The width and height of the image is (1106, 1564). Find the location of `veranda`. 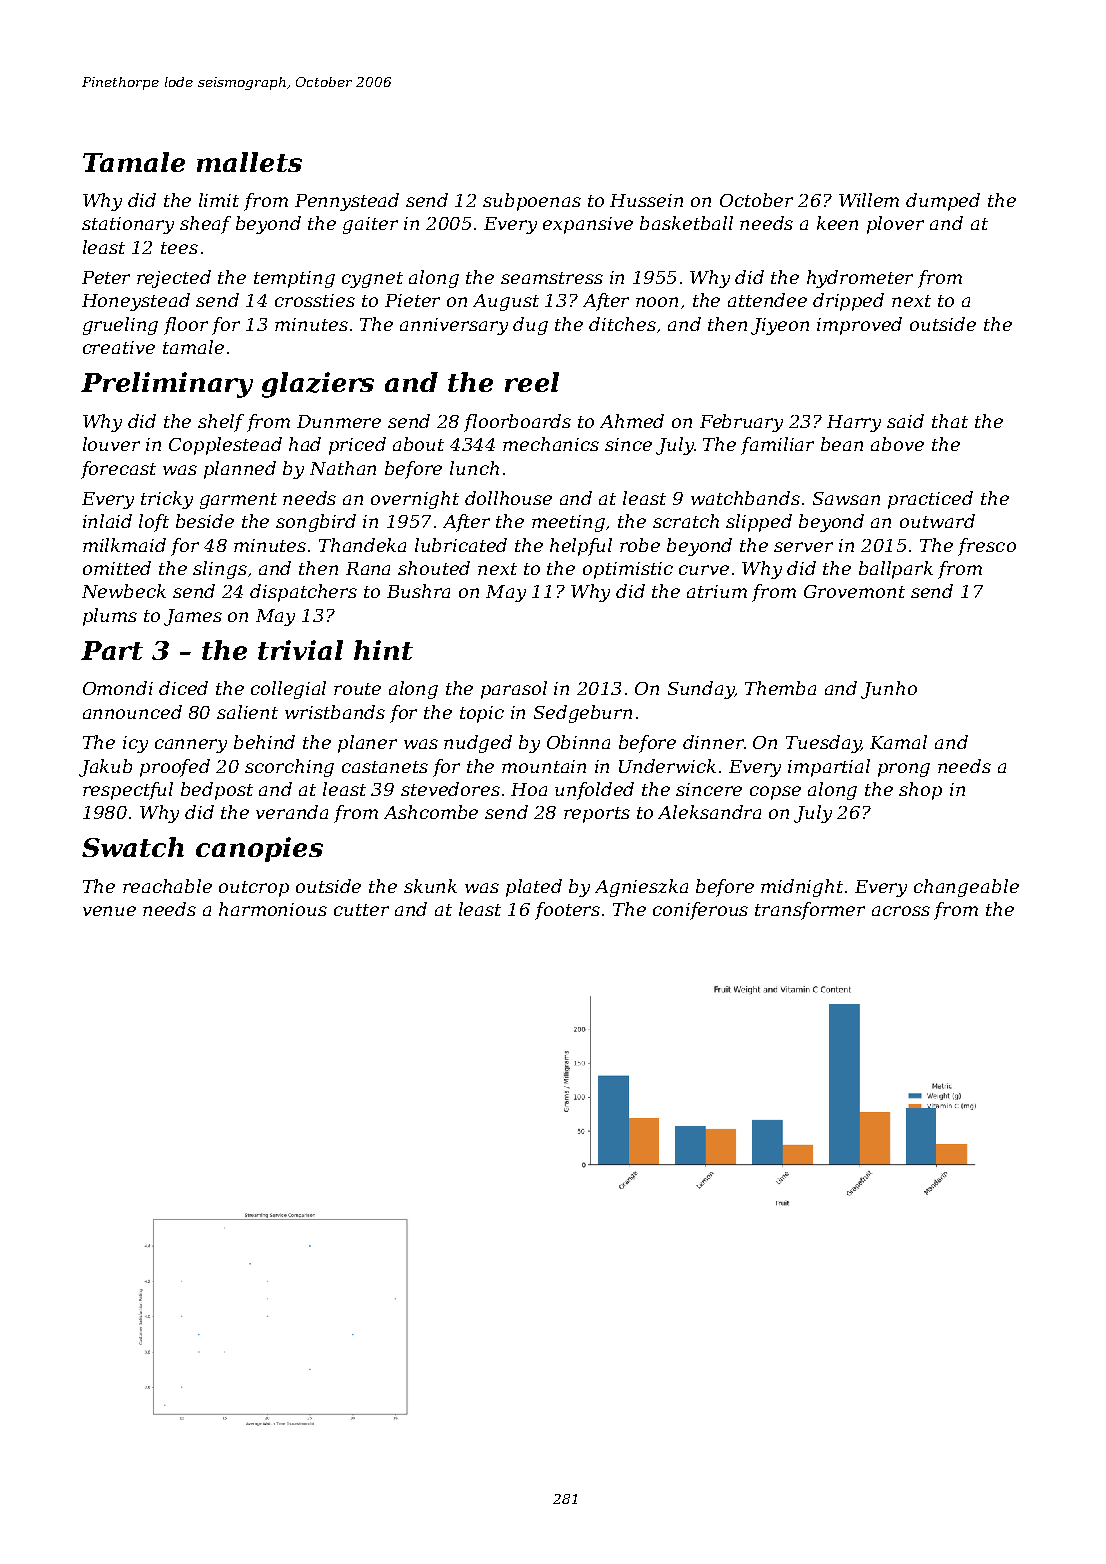

veranda is located at coordinates (292, 812).
